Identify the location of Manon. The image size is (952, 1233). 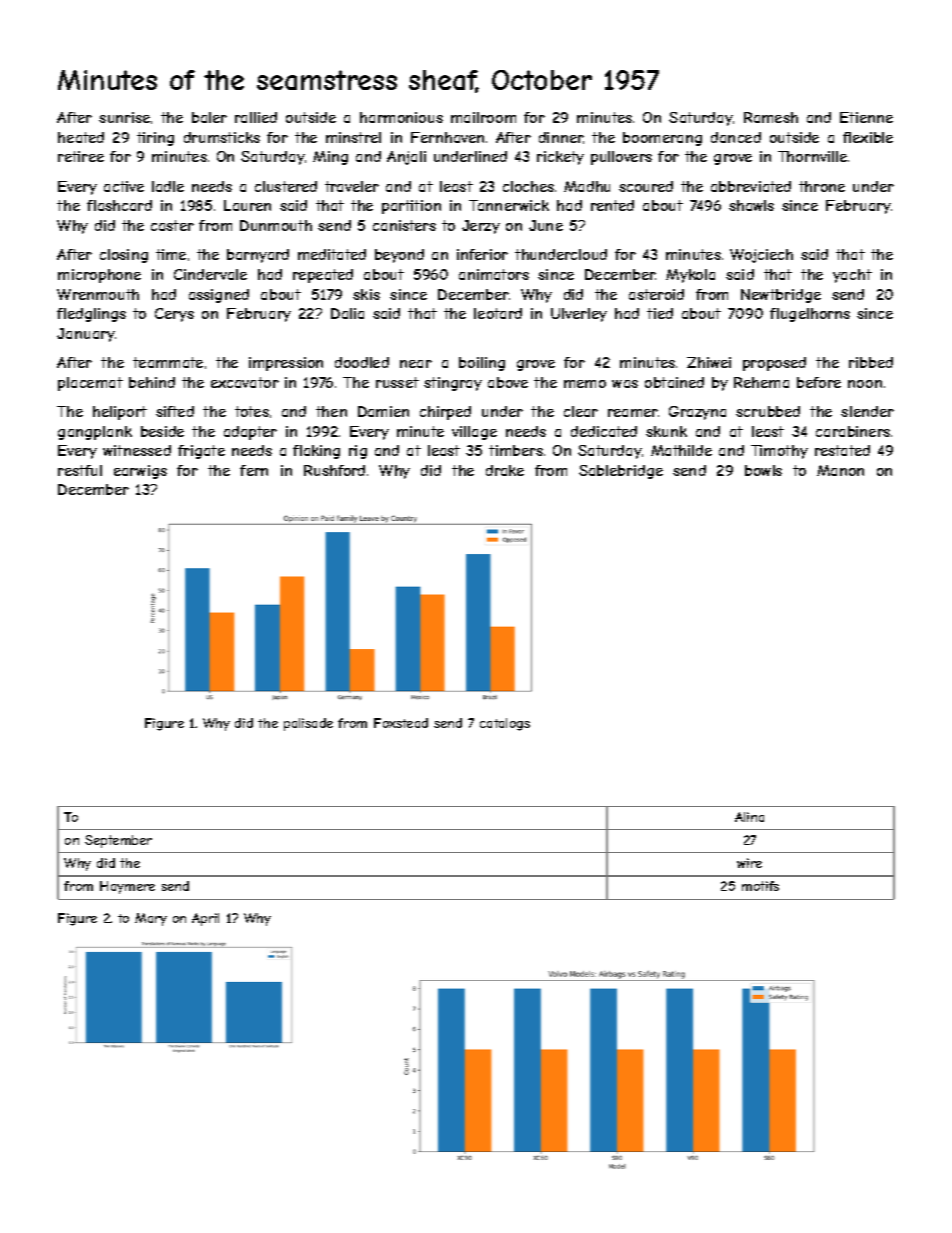
(840, 470).
